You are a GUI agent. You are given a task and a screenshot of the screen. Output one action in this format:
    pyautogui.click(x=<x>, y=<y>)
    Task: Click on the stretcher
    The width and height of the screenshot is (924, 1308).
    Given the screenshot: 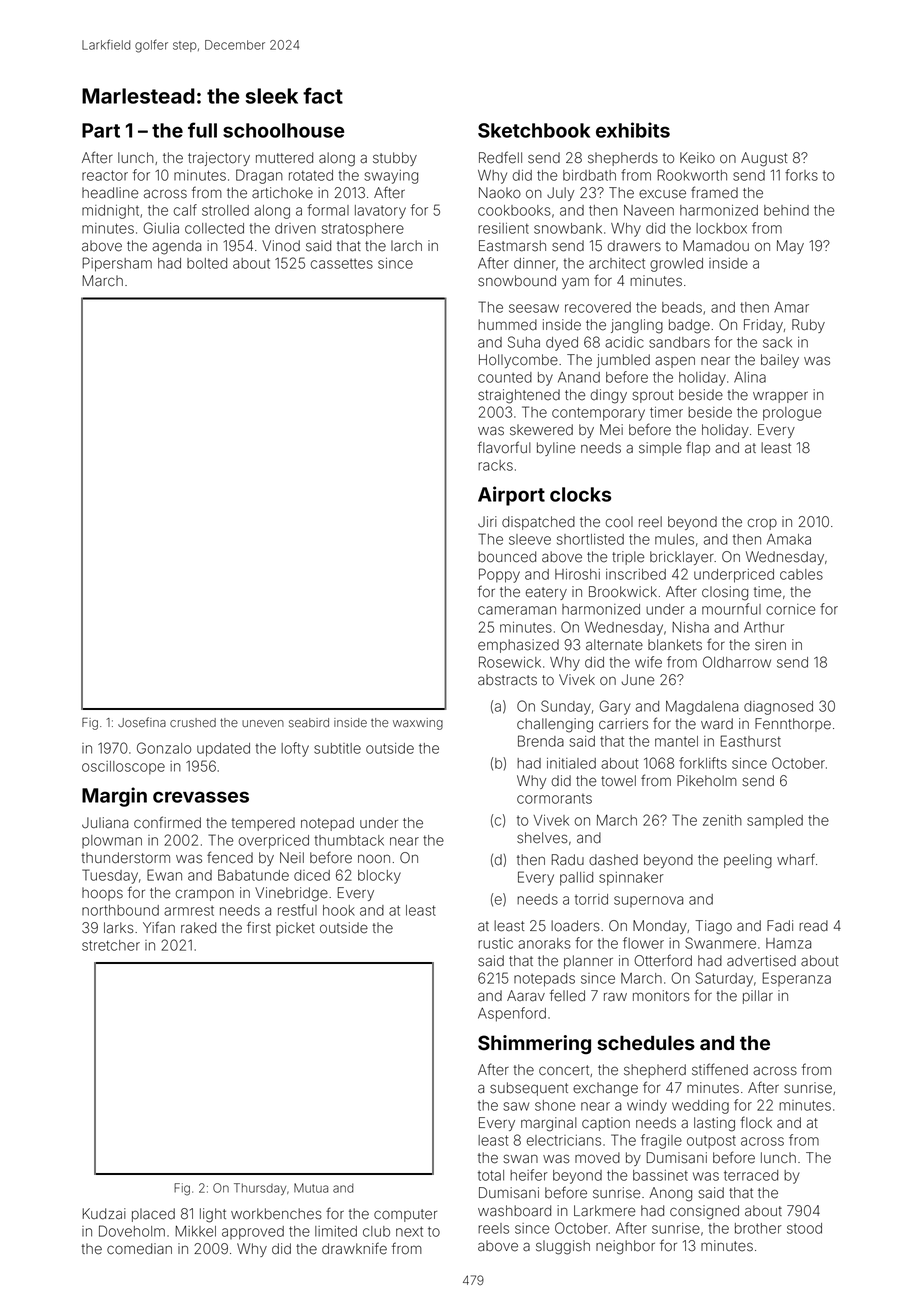 What is the action you would take?
    pyautogui.click(x=111, y=945)
